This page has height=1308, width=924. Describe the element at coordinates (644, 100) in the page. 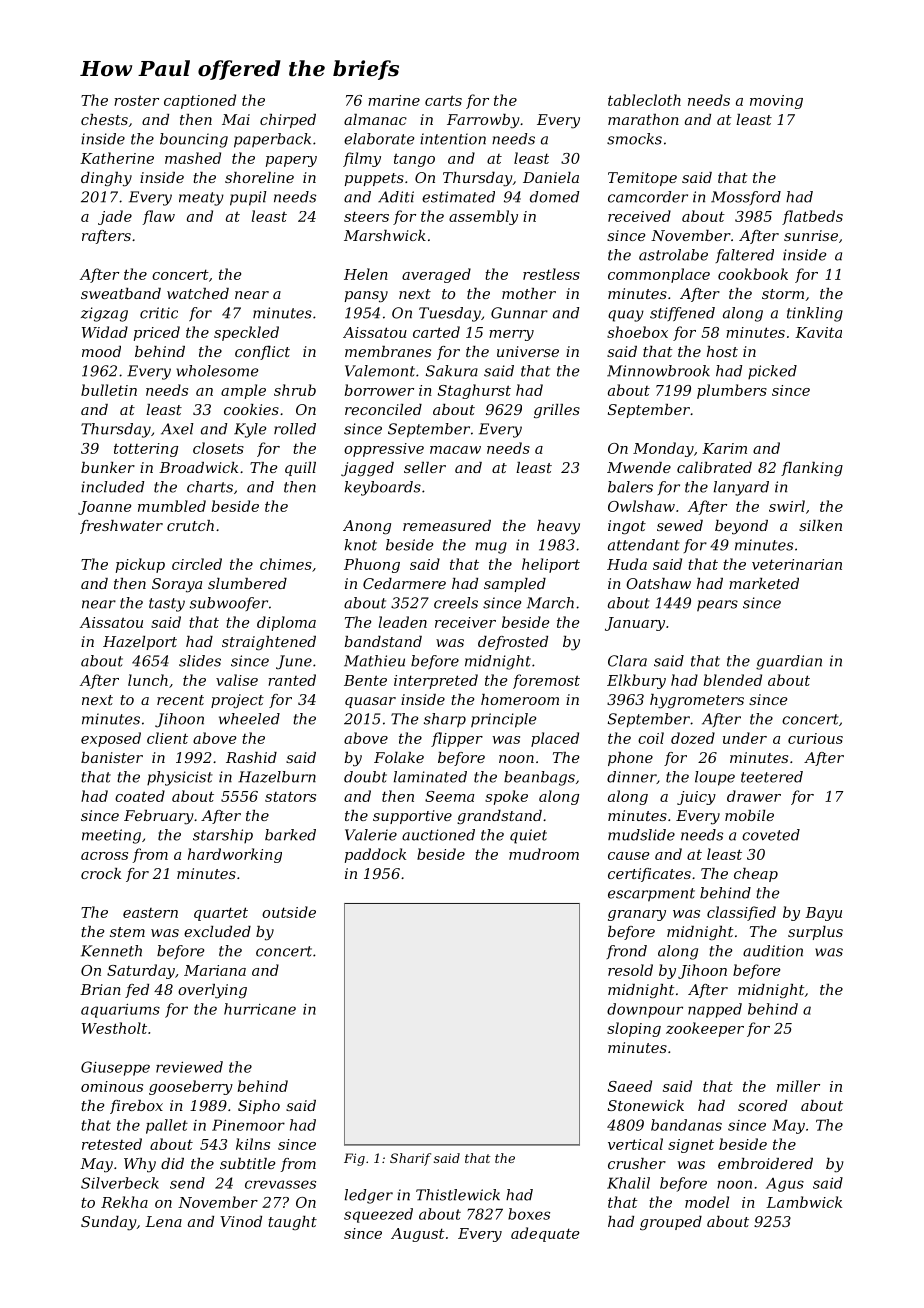

I see `tablecloth` at that location.
